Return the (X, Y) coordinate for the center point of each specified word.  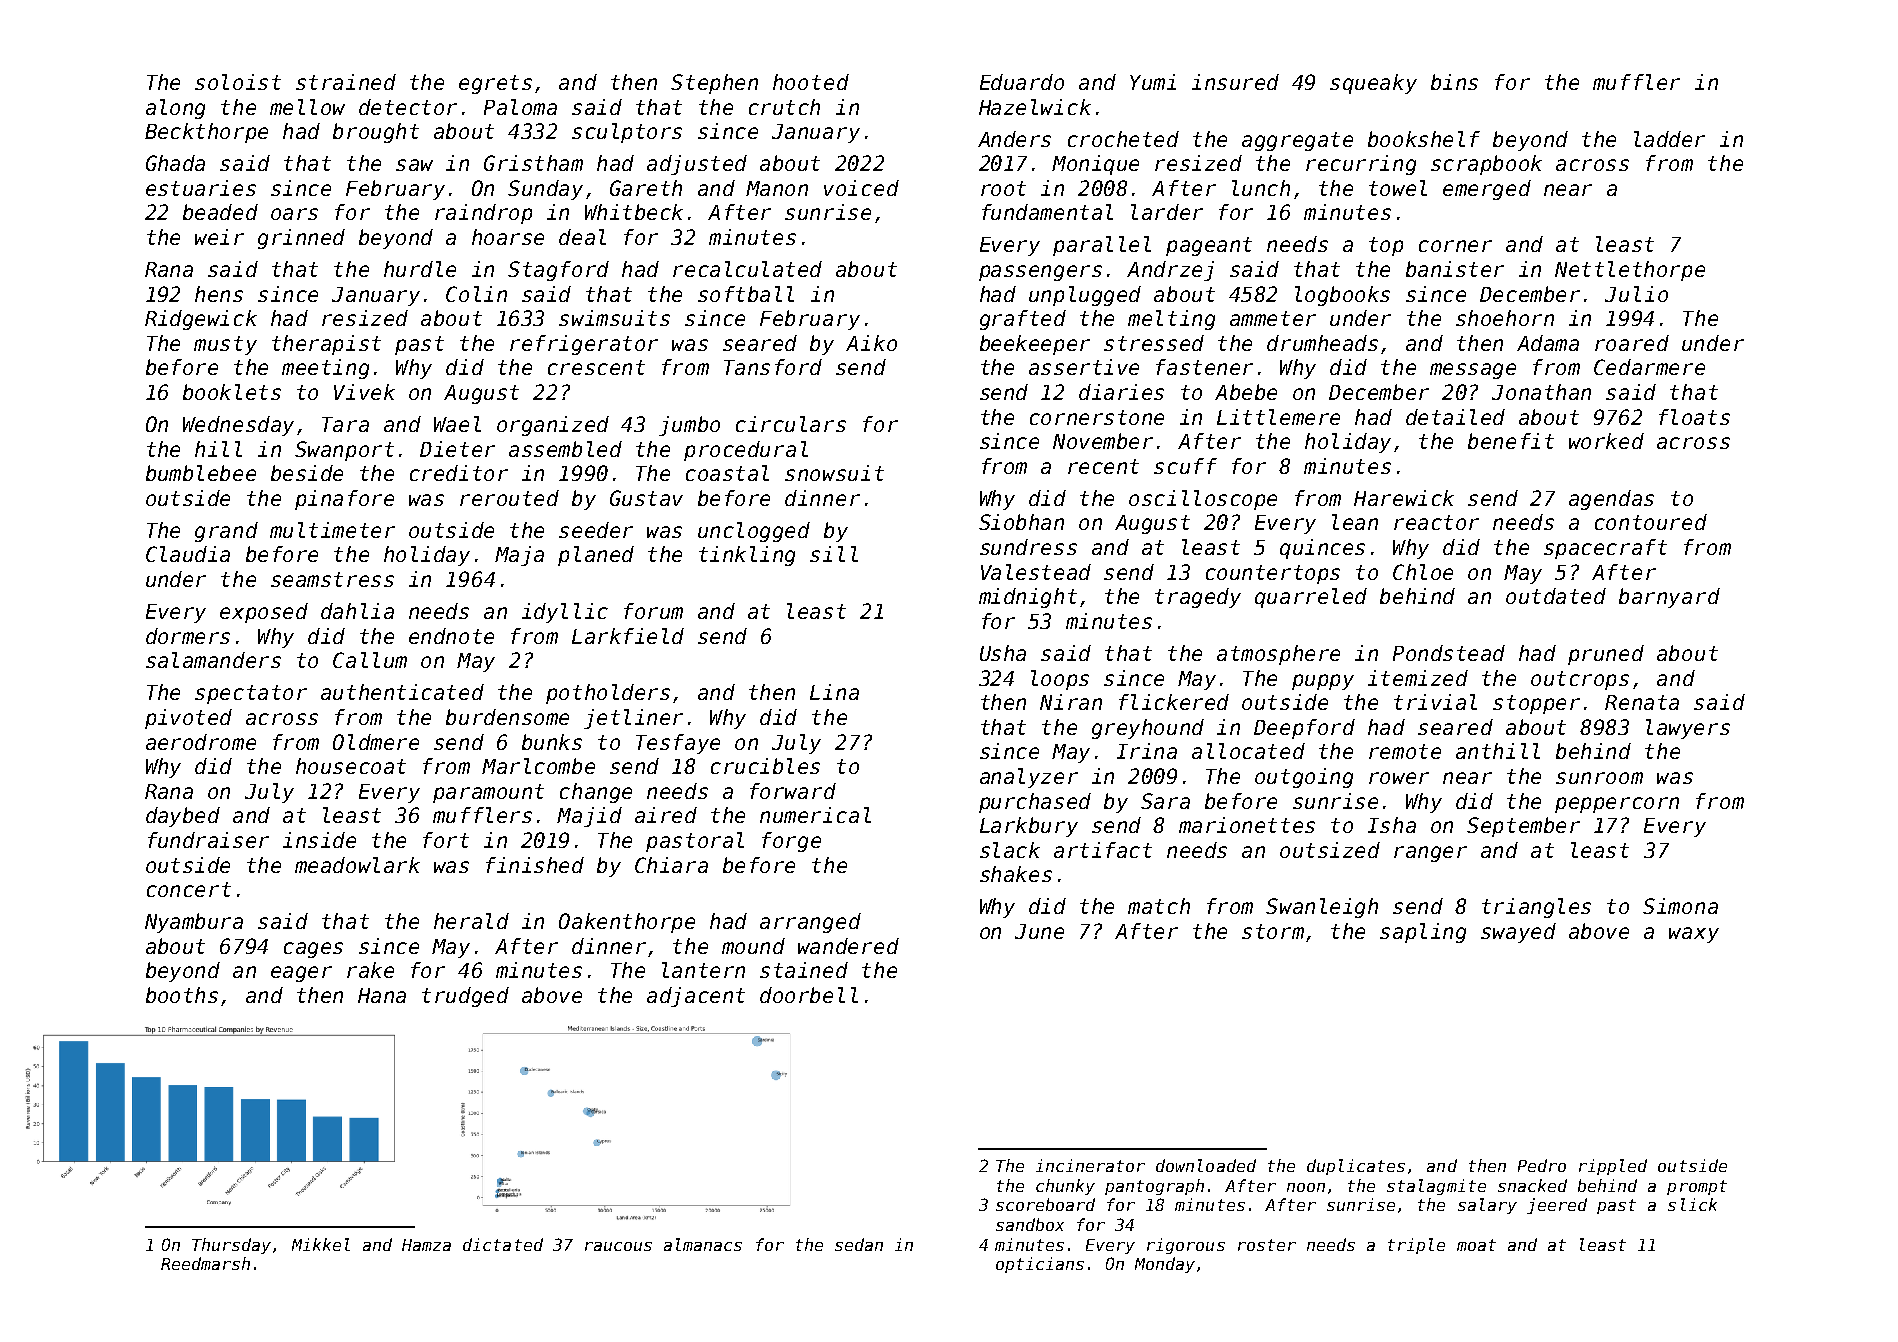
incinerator (1090, 1165)
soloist (238, 82)
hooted (811, 82)
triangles (1536, 908)
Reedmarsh (205, 1263)
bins (1454, 82)
